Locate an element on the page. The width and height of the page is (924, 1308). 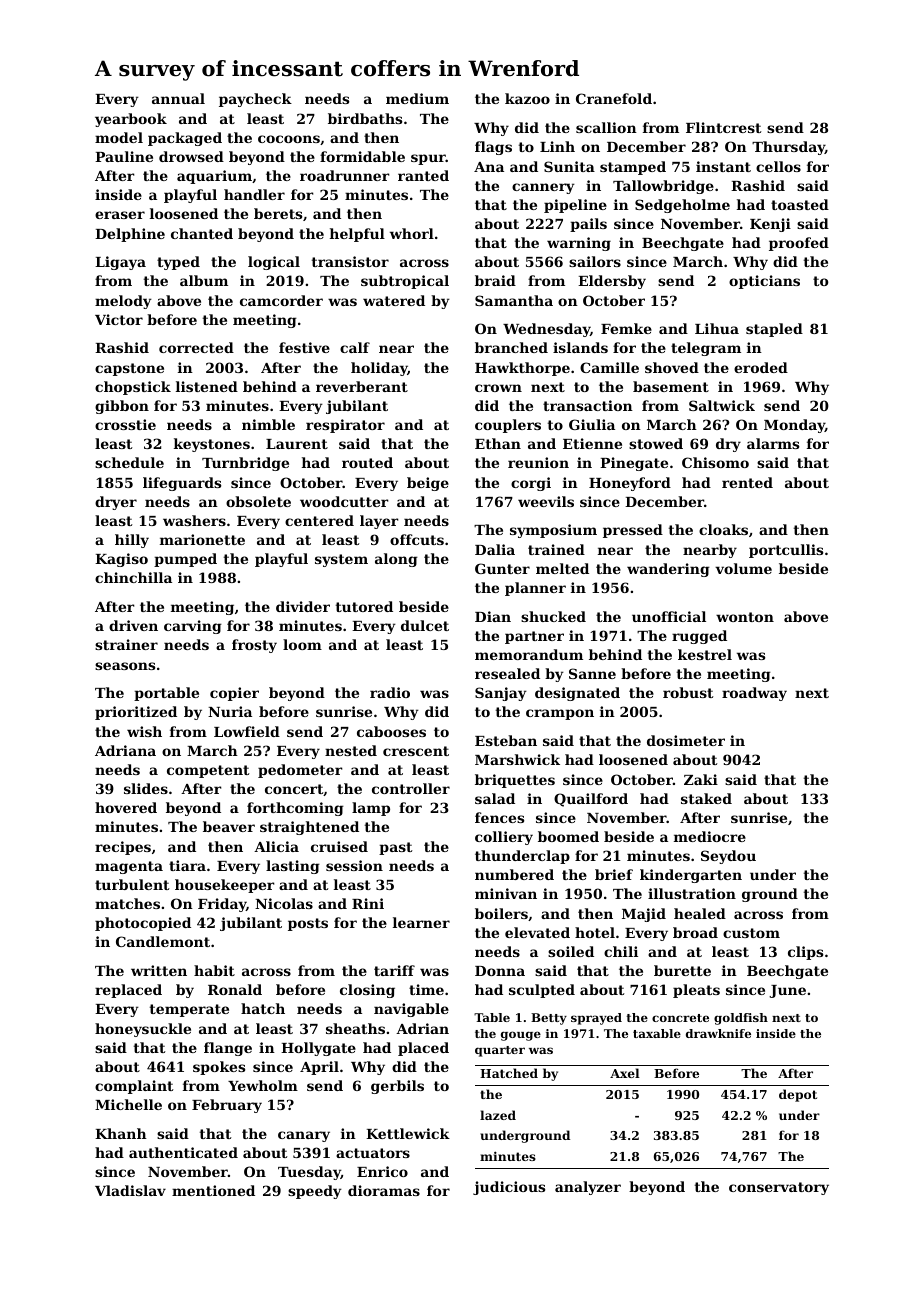
forthcoming is located at coordinates (295, 809).
